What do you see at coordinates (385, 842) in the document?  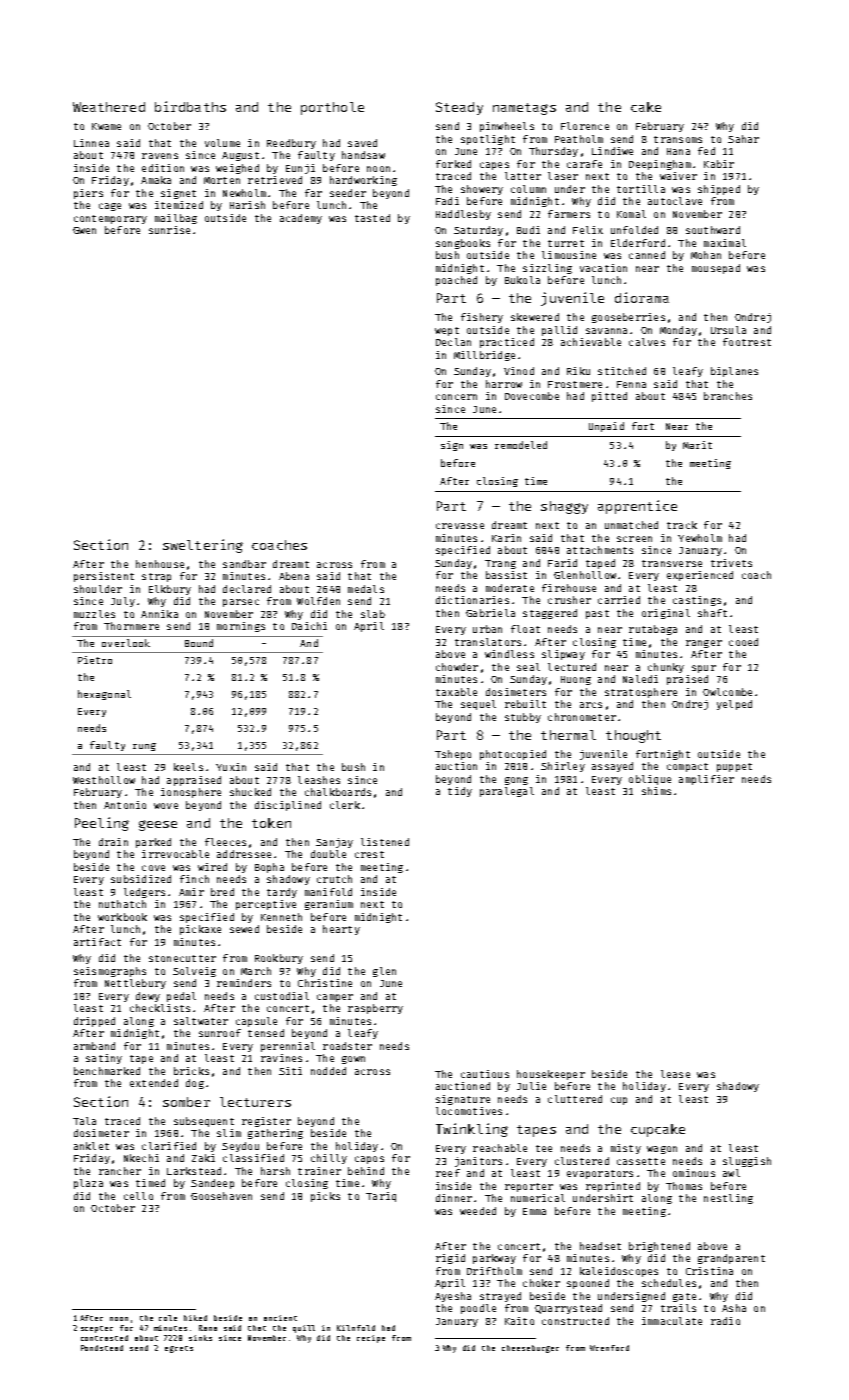 I see `listened` at bounding box center [385, 842].
